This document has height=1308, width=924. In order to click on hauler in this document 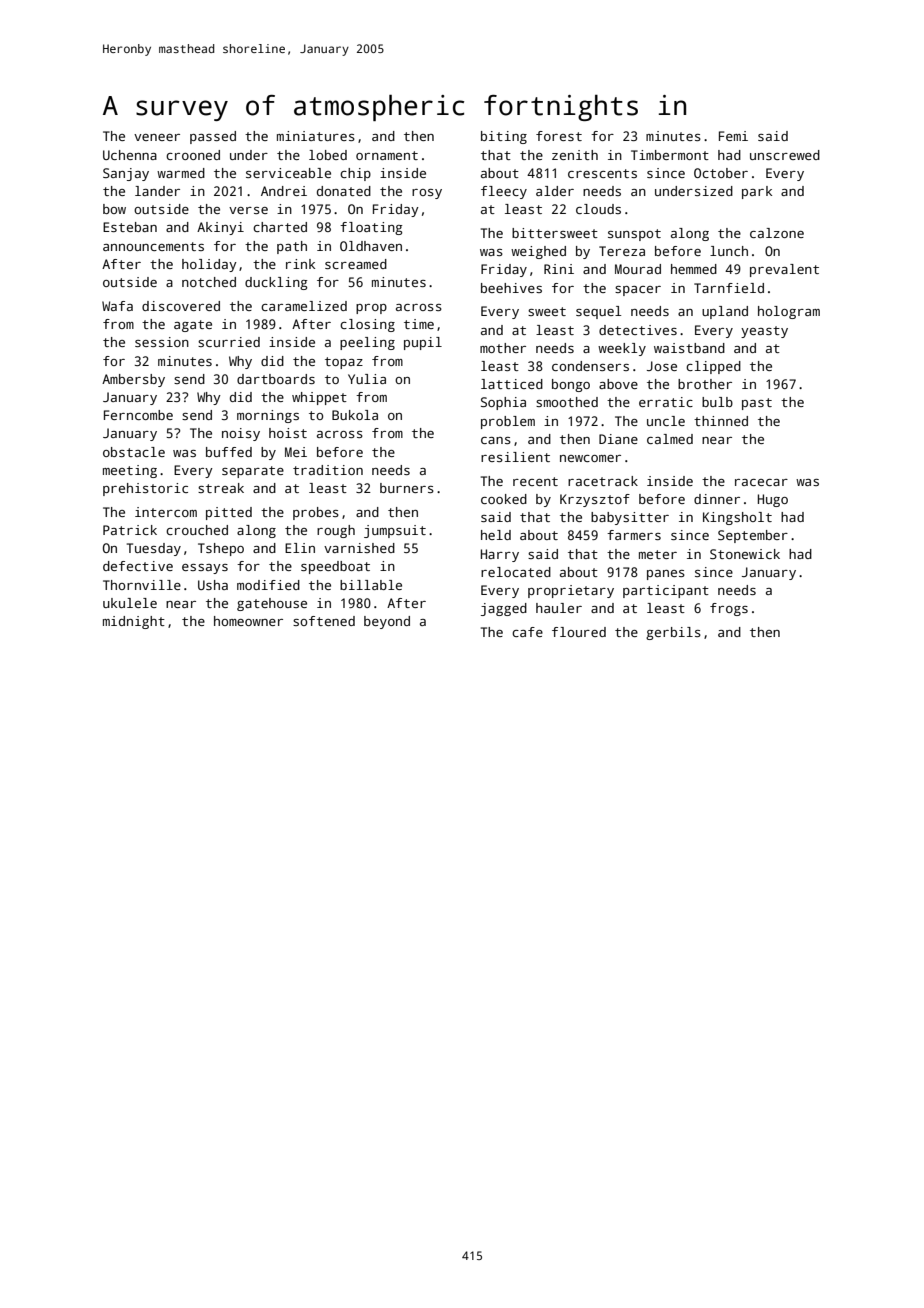, I will do `click(559, 608)`.
